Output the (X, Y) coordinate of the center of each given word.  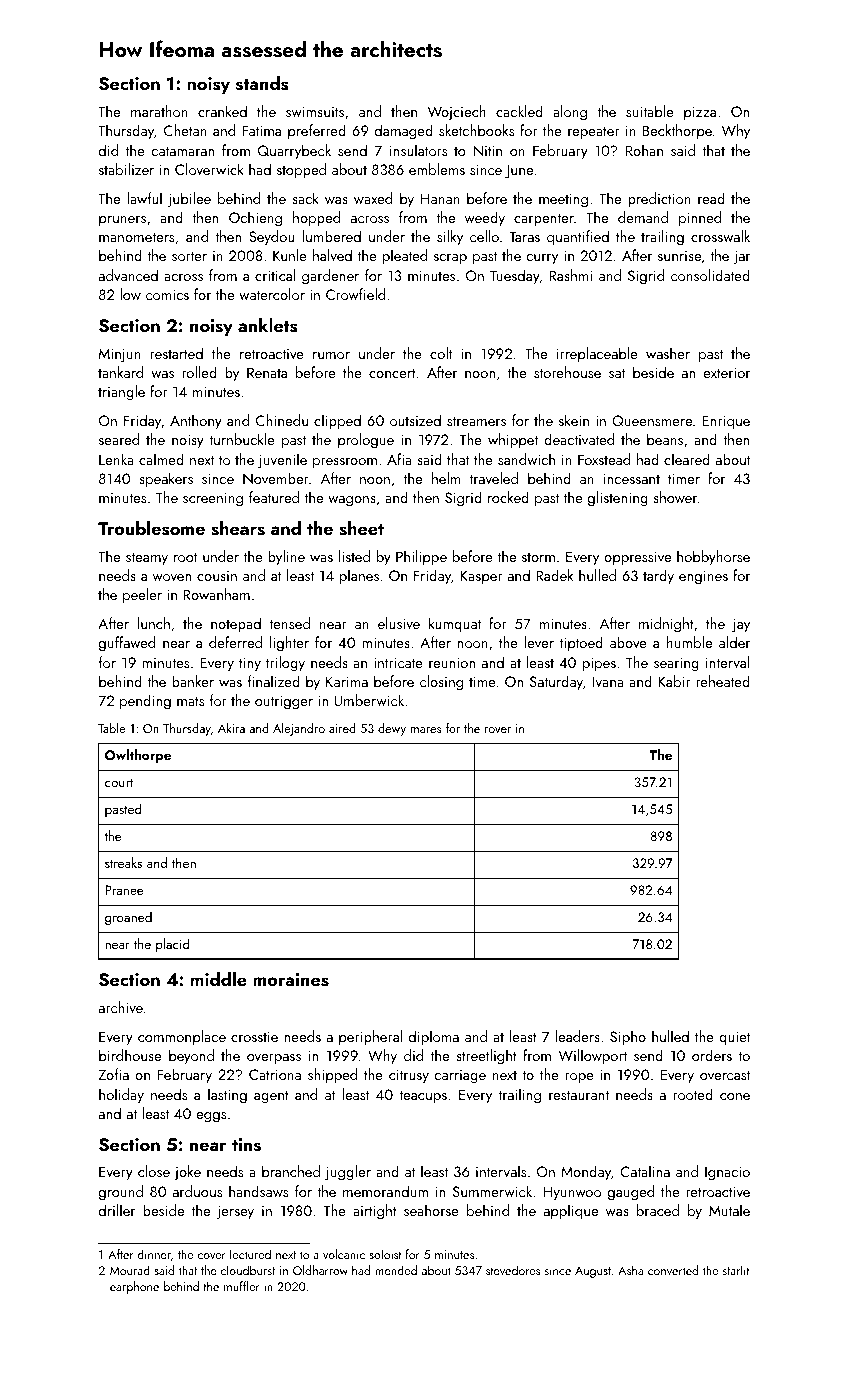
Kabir (674, 681)
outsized (415, 420)
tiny (250, 664)
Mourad (130, 1270)
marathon (159, 111)
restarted (176, 353)
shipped (332, 1076)
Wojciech (457, 112)
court (119, 782)
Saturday (556, 682)
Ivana (608, 681)
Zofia (114, 1074)
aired (342, 728)
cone (735, 1096)
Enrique (726, 422)
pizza (700, 113)
